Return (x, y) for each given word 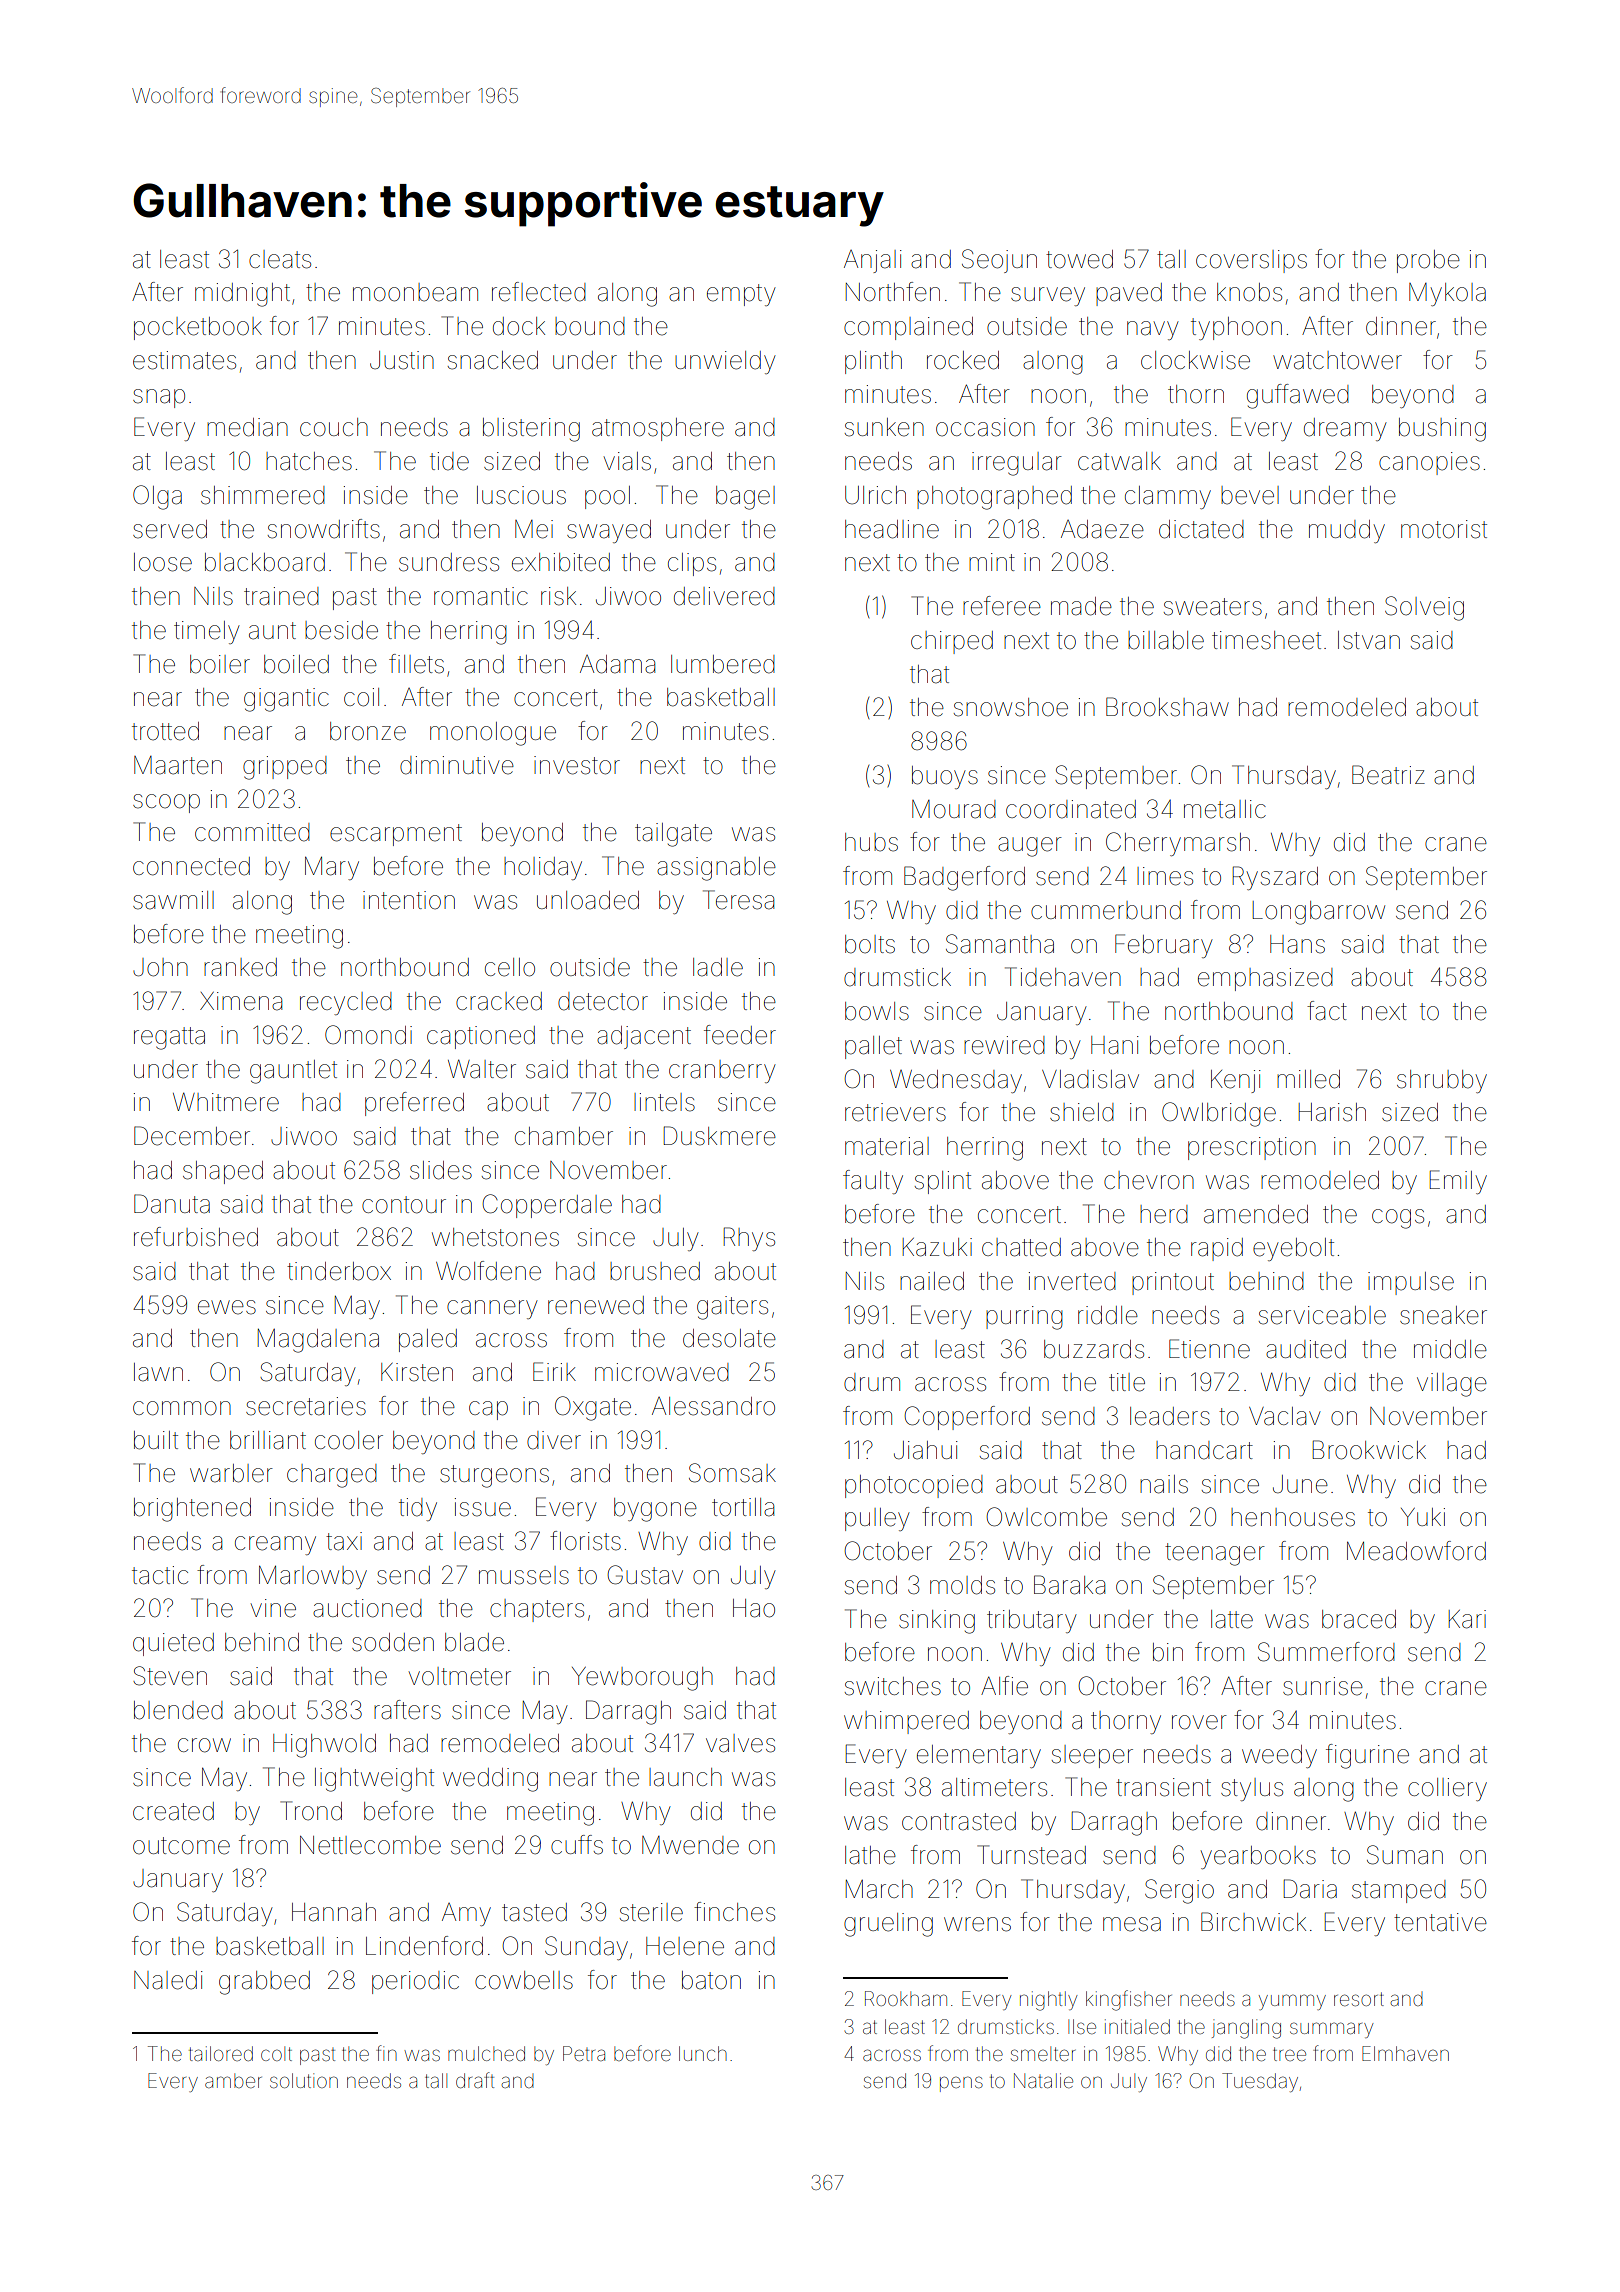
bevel (1250, 495)
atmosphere (658, 429)
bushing (1442, 430)
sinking (937, 1622)
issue (483, 1507)
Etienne (1209, 1349)
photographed (994, 498)
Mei (534, 529)
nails (1164, 1484)
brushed (655, 1271)
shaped (223, 1172)
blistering (531, 430)
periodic (415, 1982)
